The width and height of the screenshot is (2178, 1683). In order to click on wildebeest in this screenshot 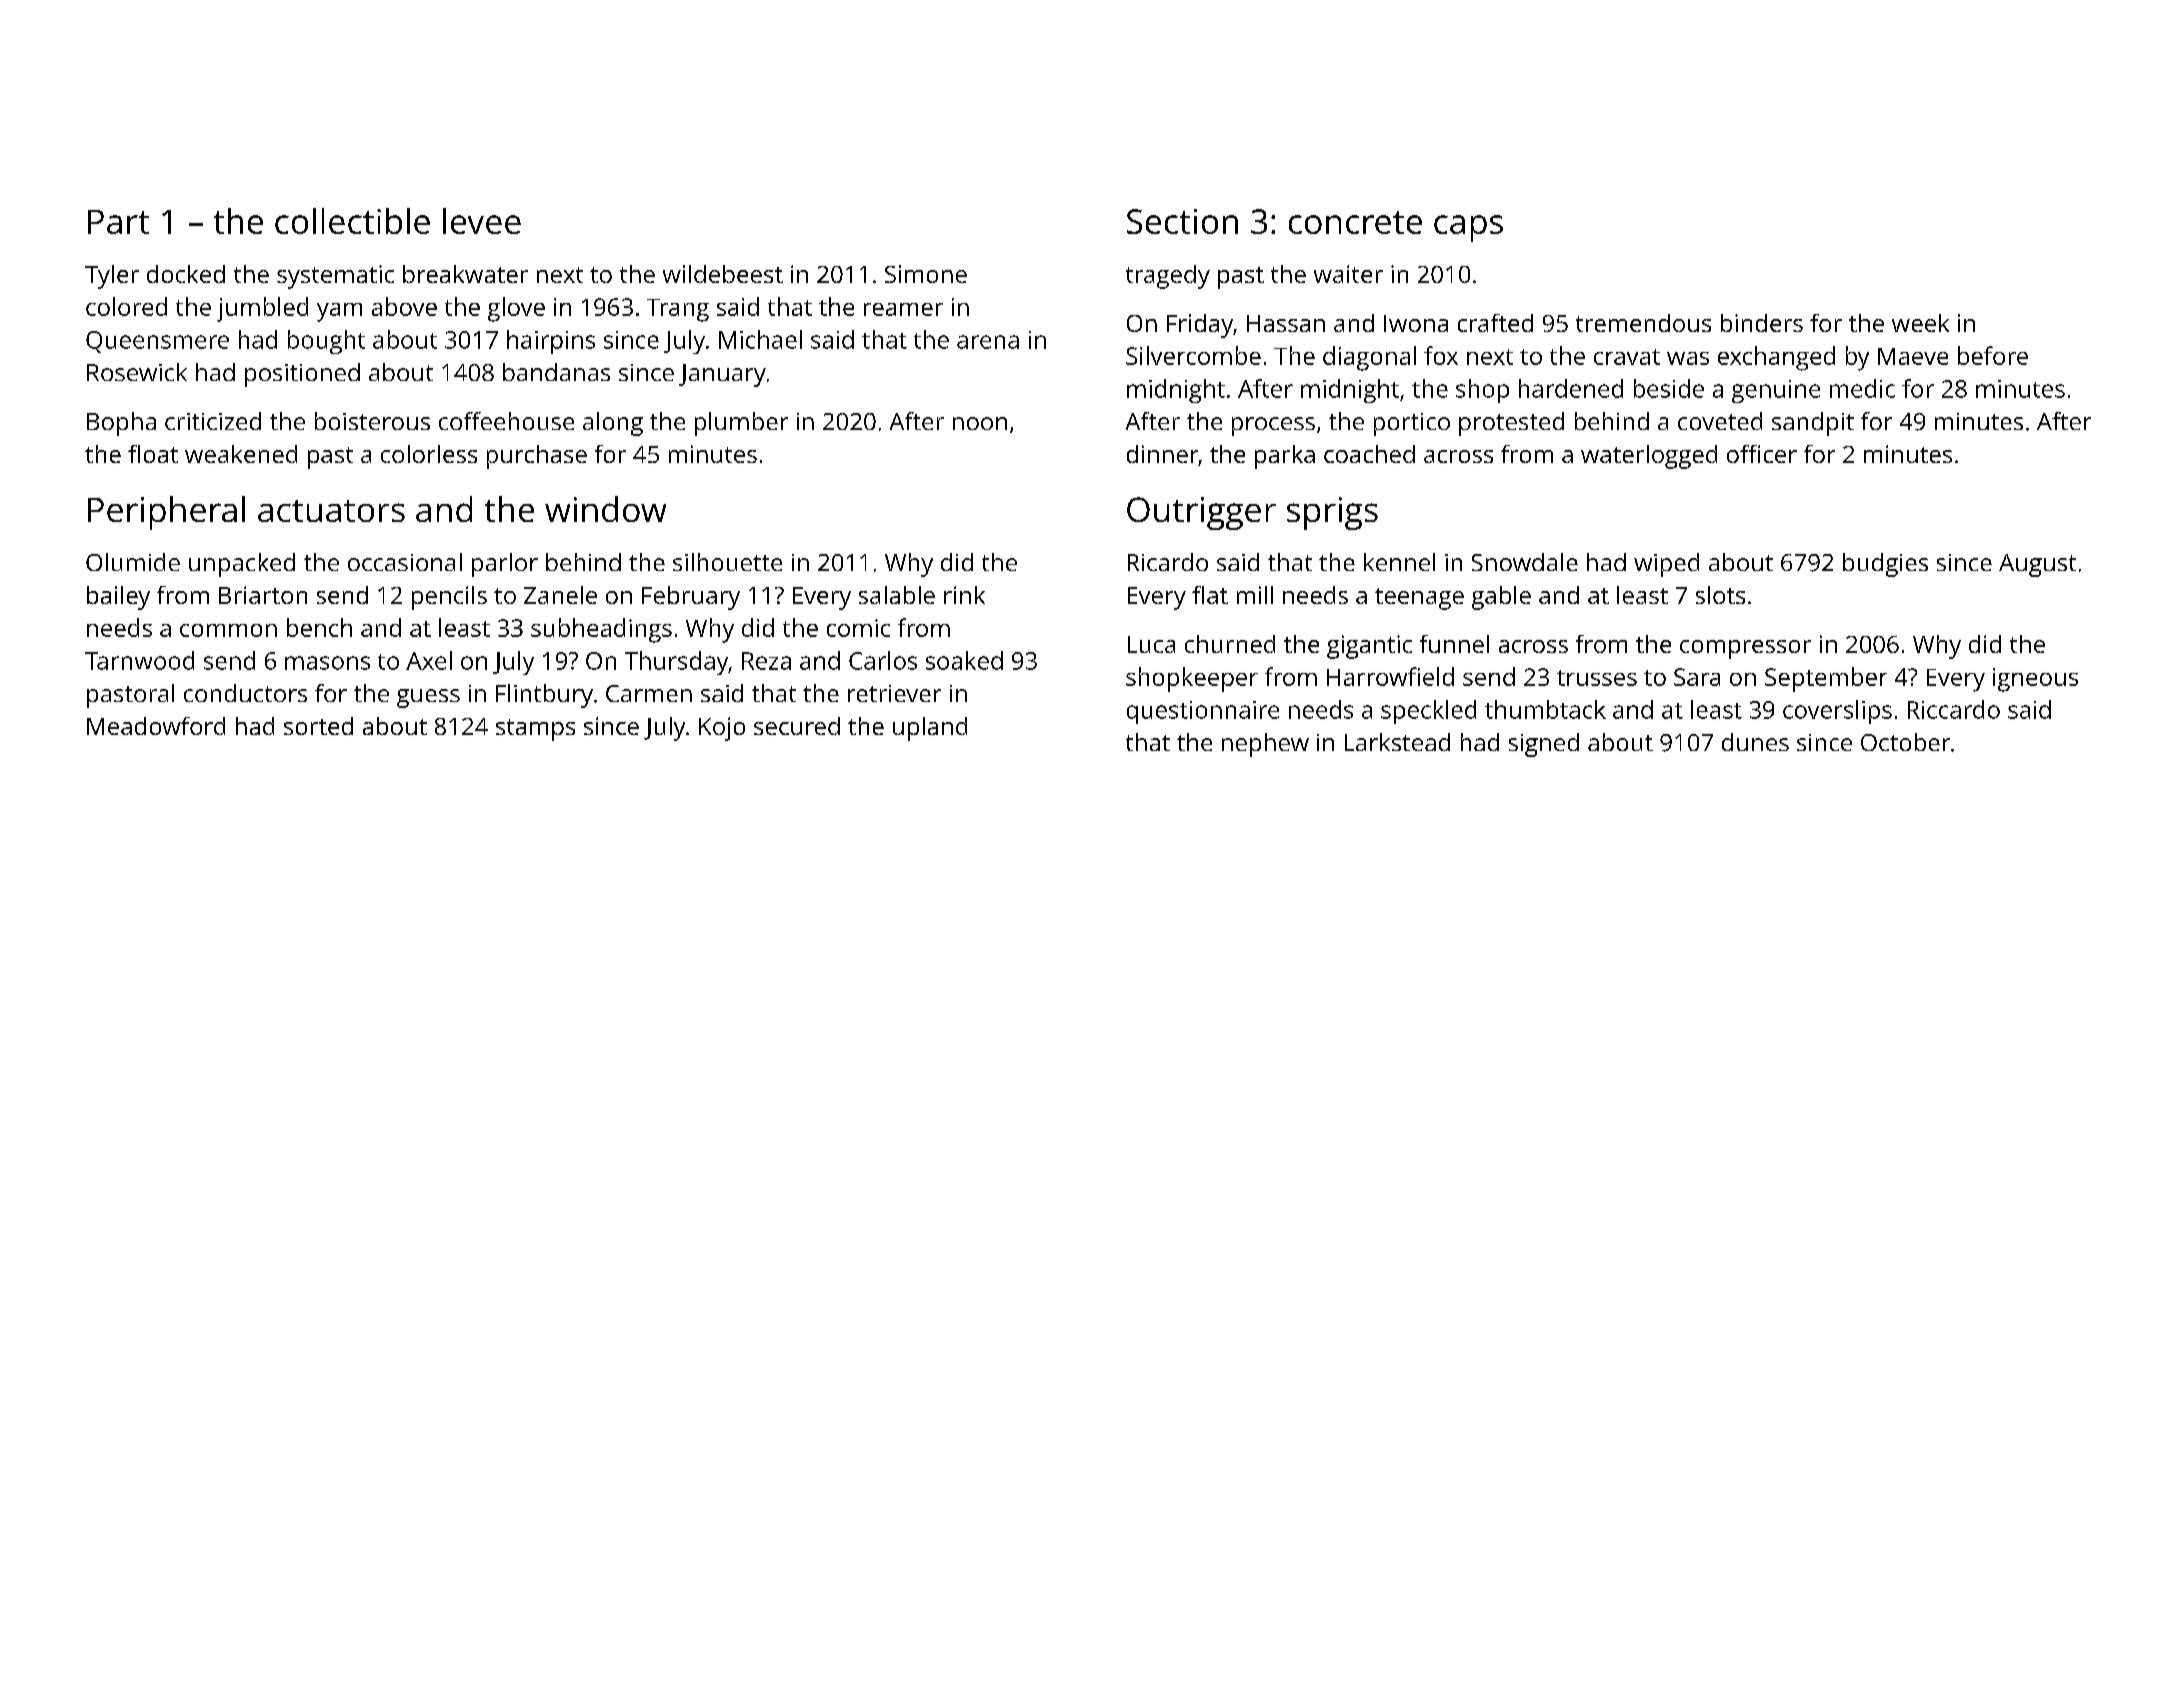, I will do `click(723, 274)`.
